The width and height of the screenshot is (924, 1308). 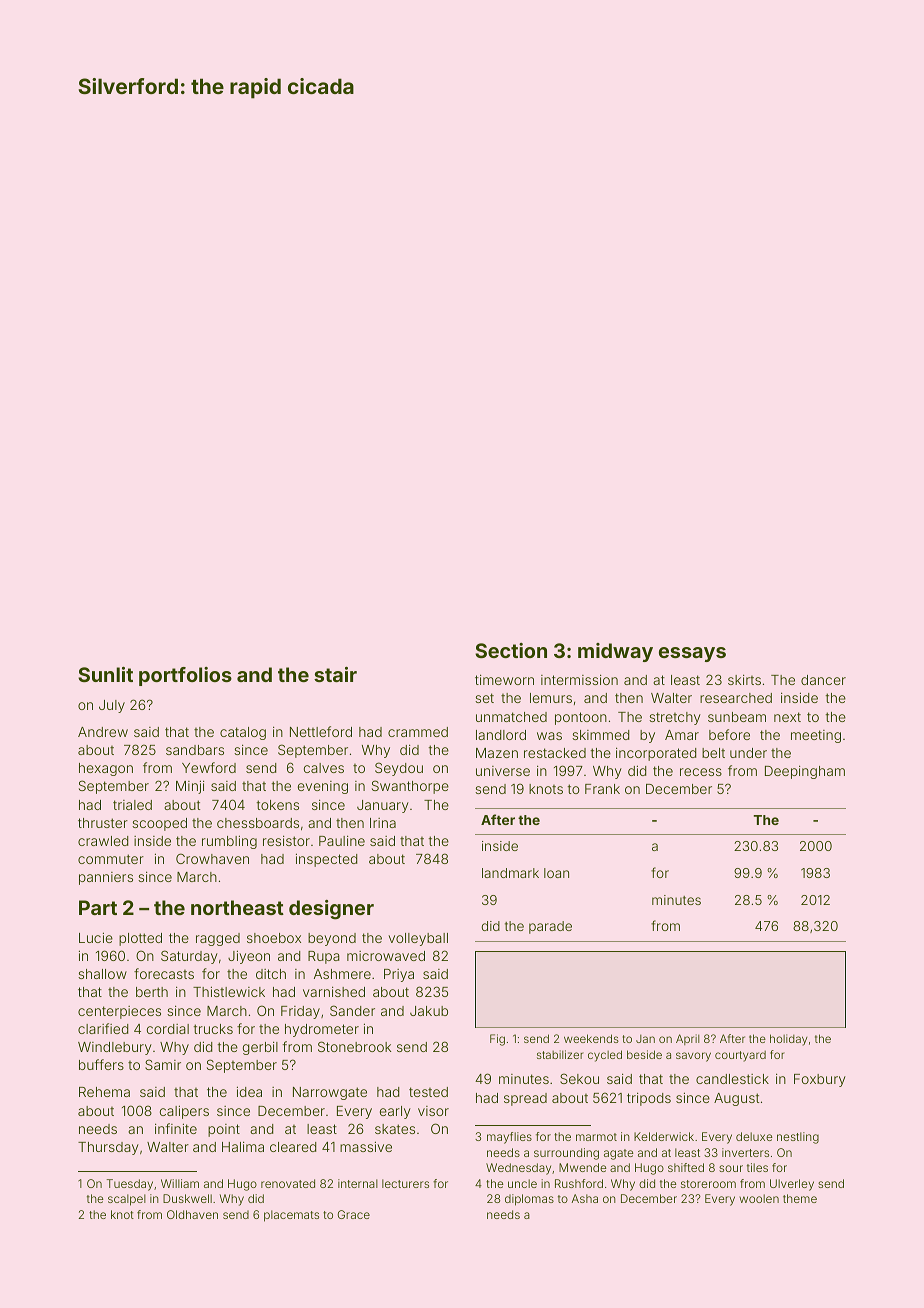 I want to click on volleyball, so click(x=418, y=939).
